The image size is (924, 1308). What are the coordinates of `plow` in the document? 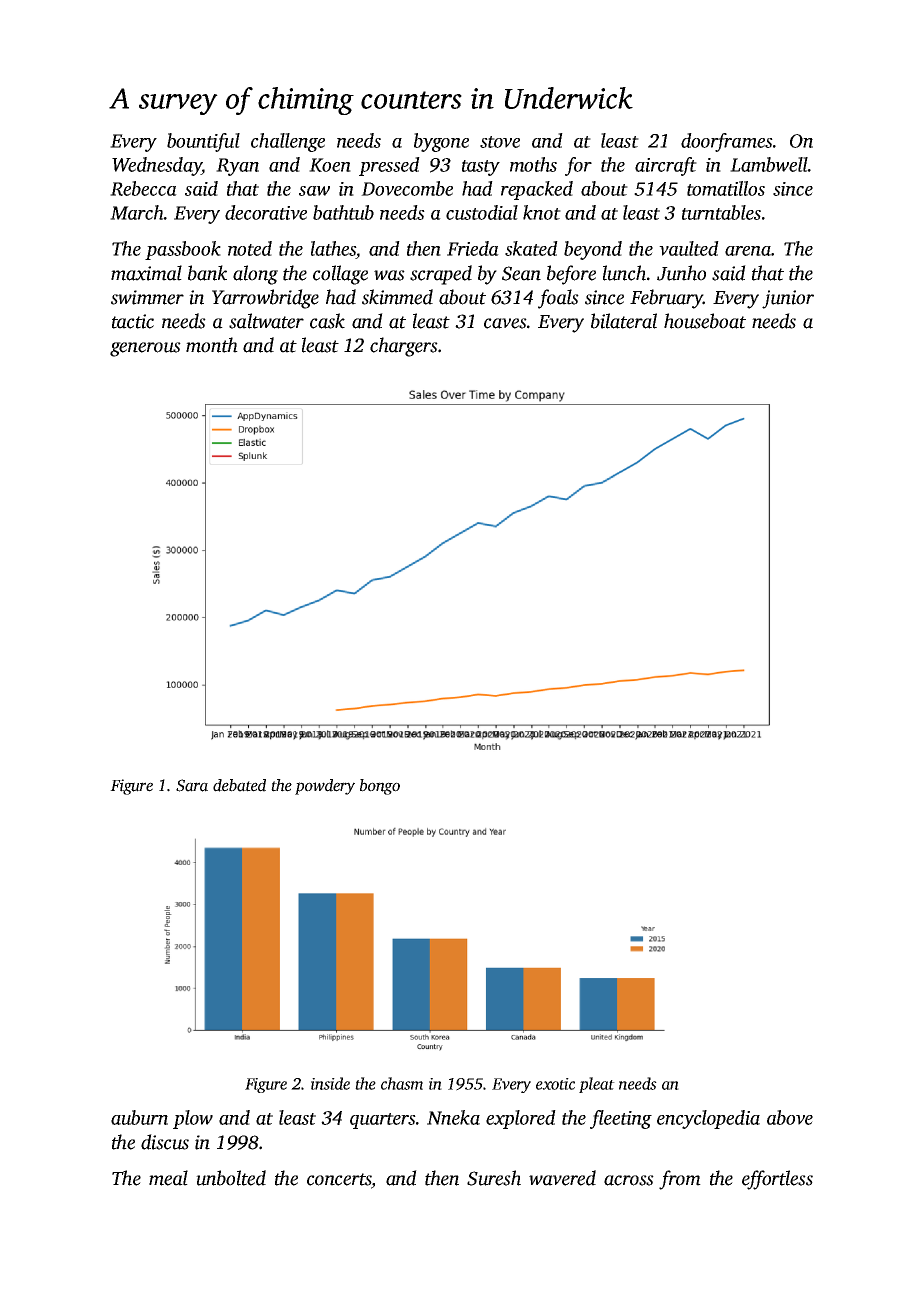 It's located at (193, 1119).
